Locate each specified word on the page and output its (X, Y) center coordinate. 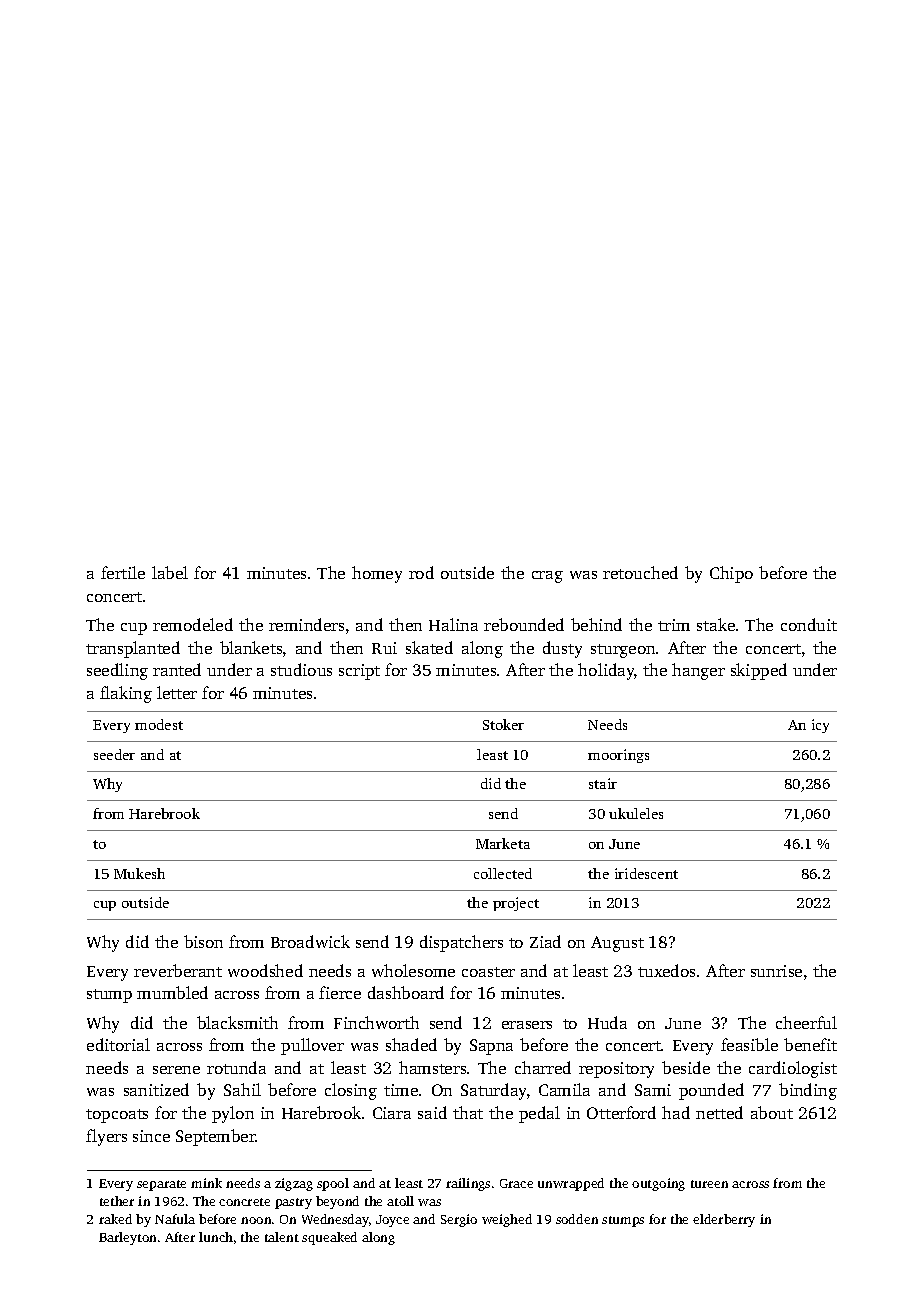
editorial (118, 1044)
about (772, 1112)
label (170, 572)
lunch (216, 1237)
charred (543, 1067)
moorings (618, 756)
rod (421, 572)
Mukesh (139, 873)
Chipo (731, 574)
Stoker (503, 724)
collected (503, 873)
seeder (114, 754)
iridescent (646, 873)
